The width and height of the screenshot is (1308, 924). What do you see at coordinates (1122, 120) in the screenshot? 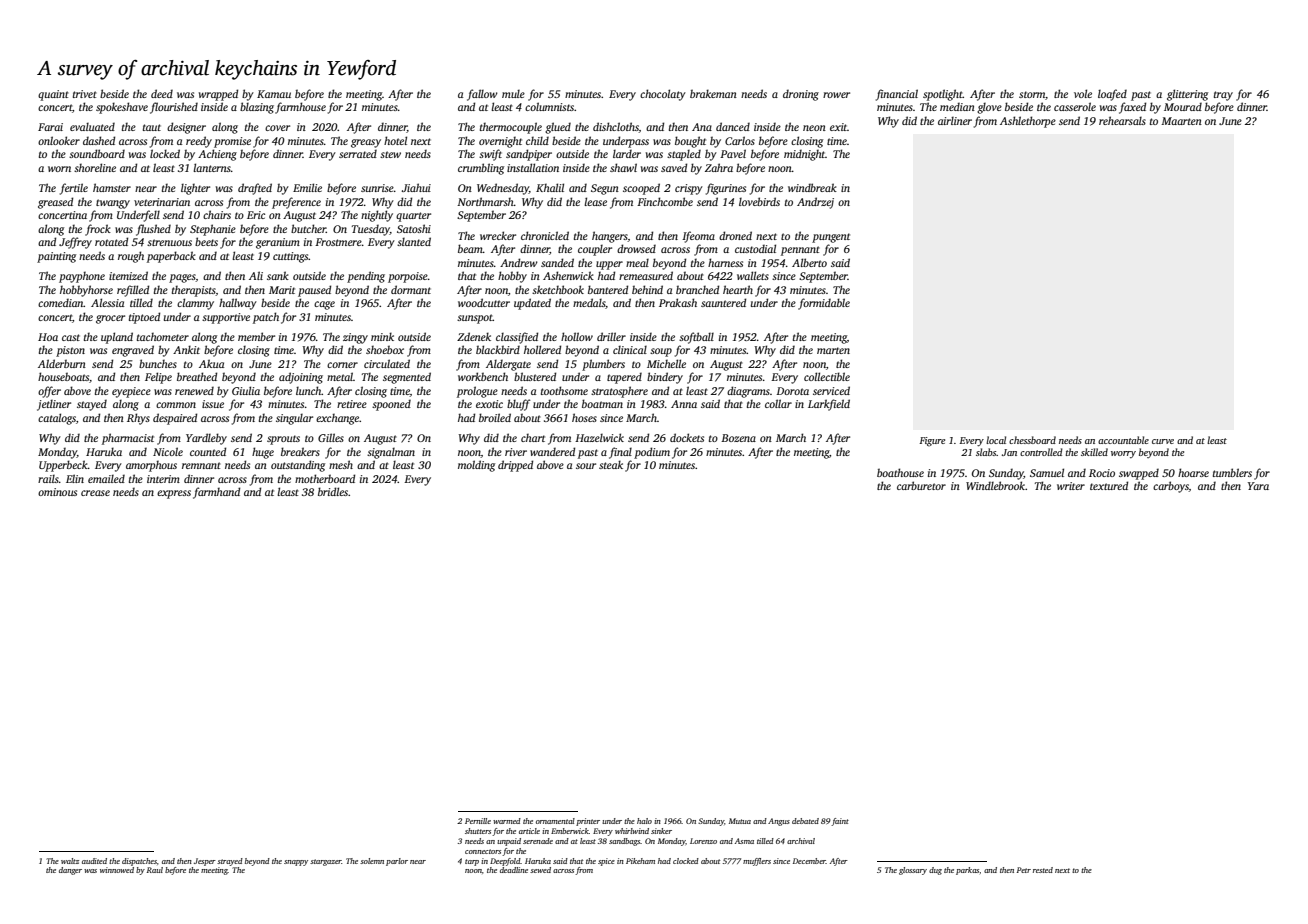
I see `rehearsals` at bounding box center [1122, 120].
